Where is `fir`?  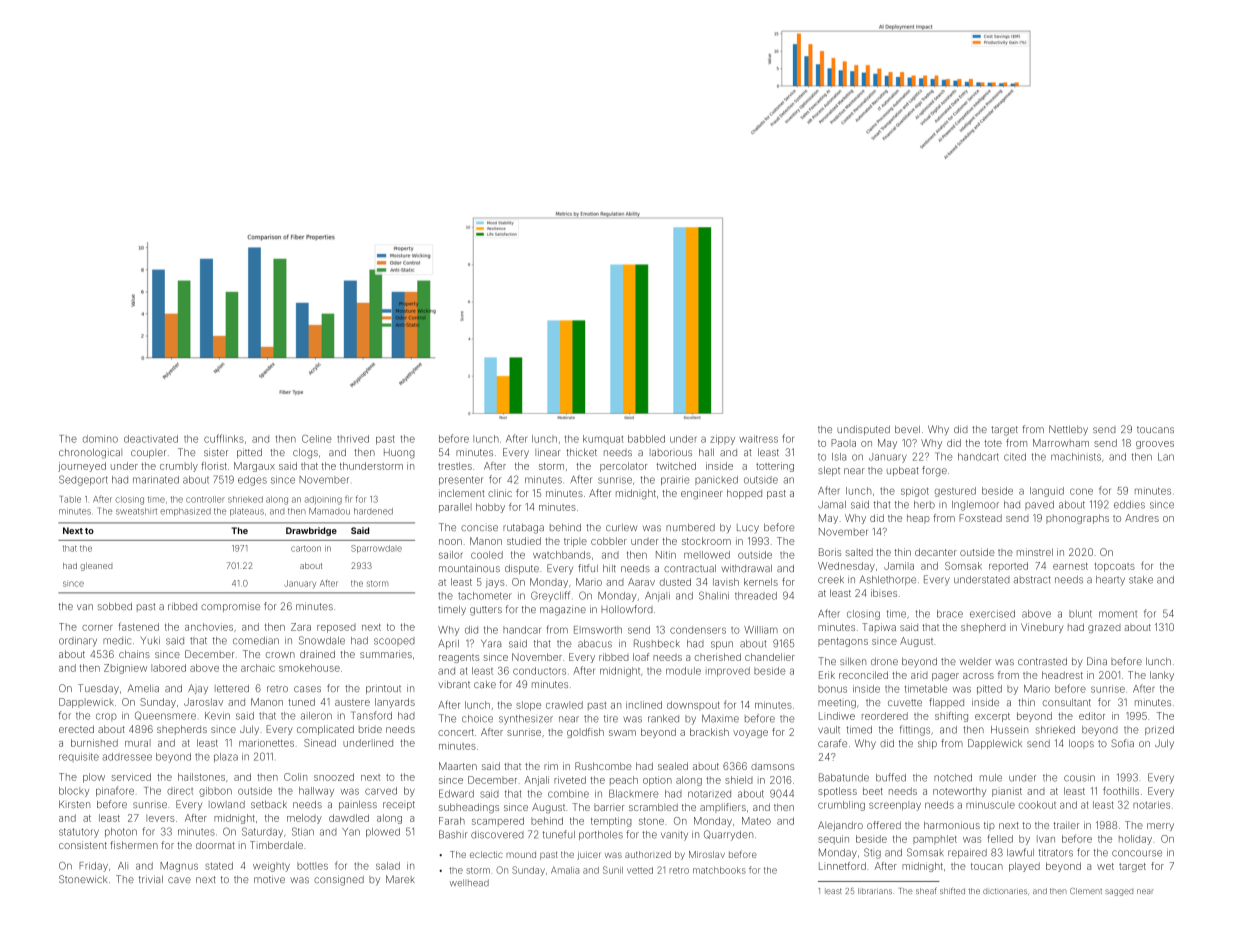 fir is located at coordinates (349, 498).
